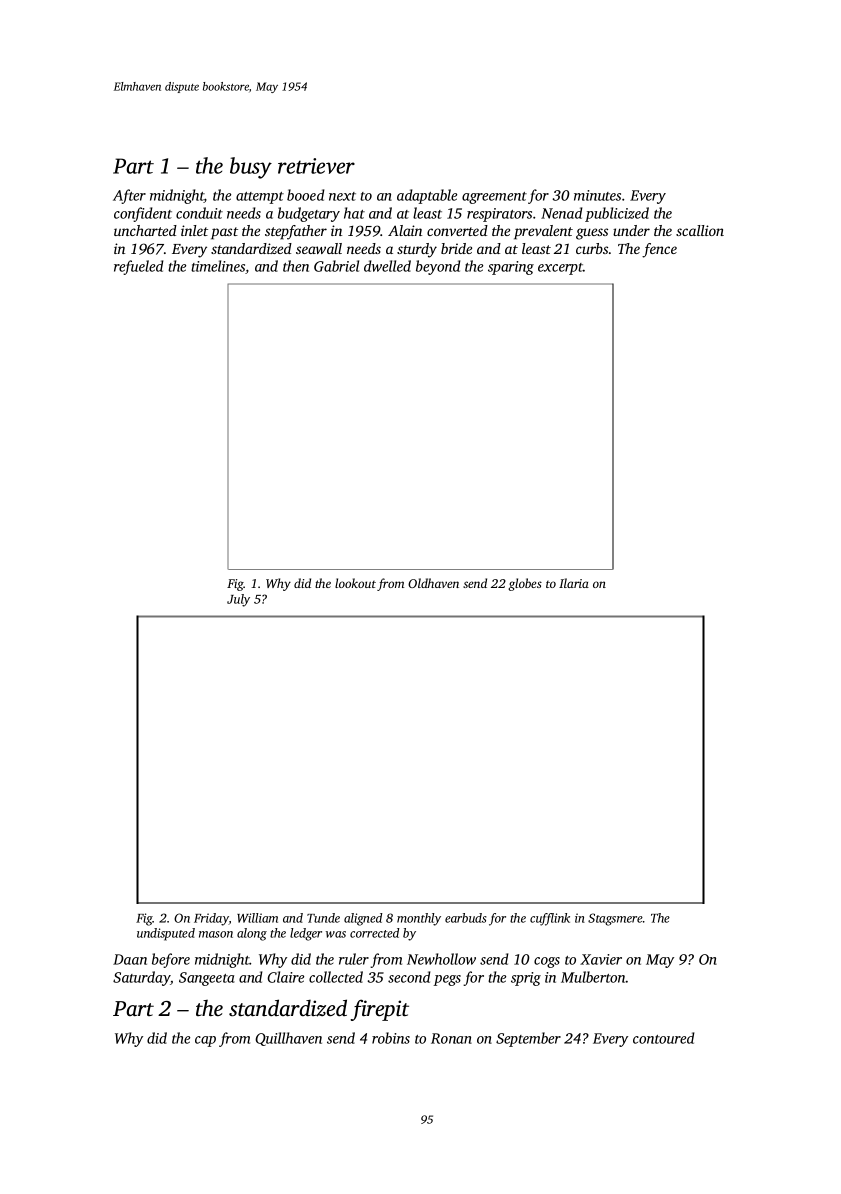  Describe the element at coordinates (323, 918) in the screenshot. I see `Tunde` at that location.
